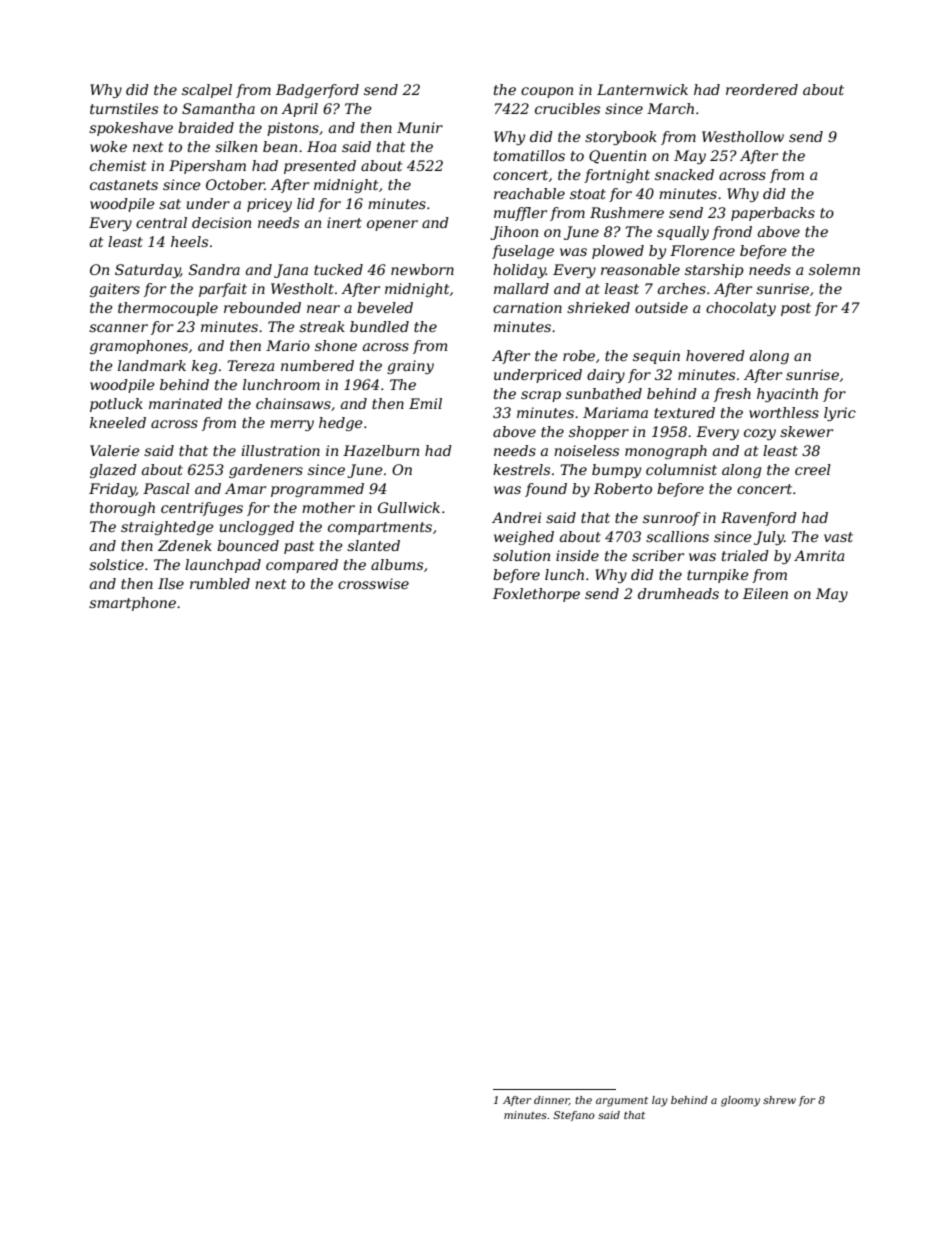  What do you see at coordinates (551, 1100) in the screenshot?
I see `dinner` at bounding box center [551, 1100].
